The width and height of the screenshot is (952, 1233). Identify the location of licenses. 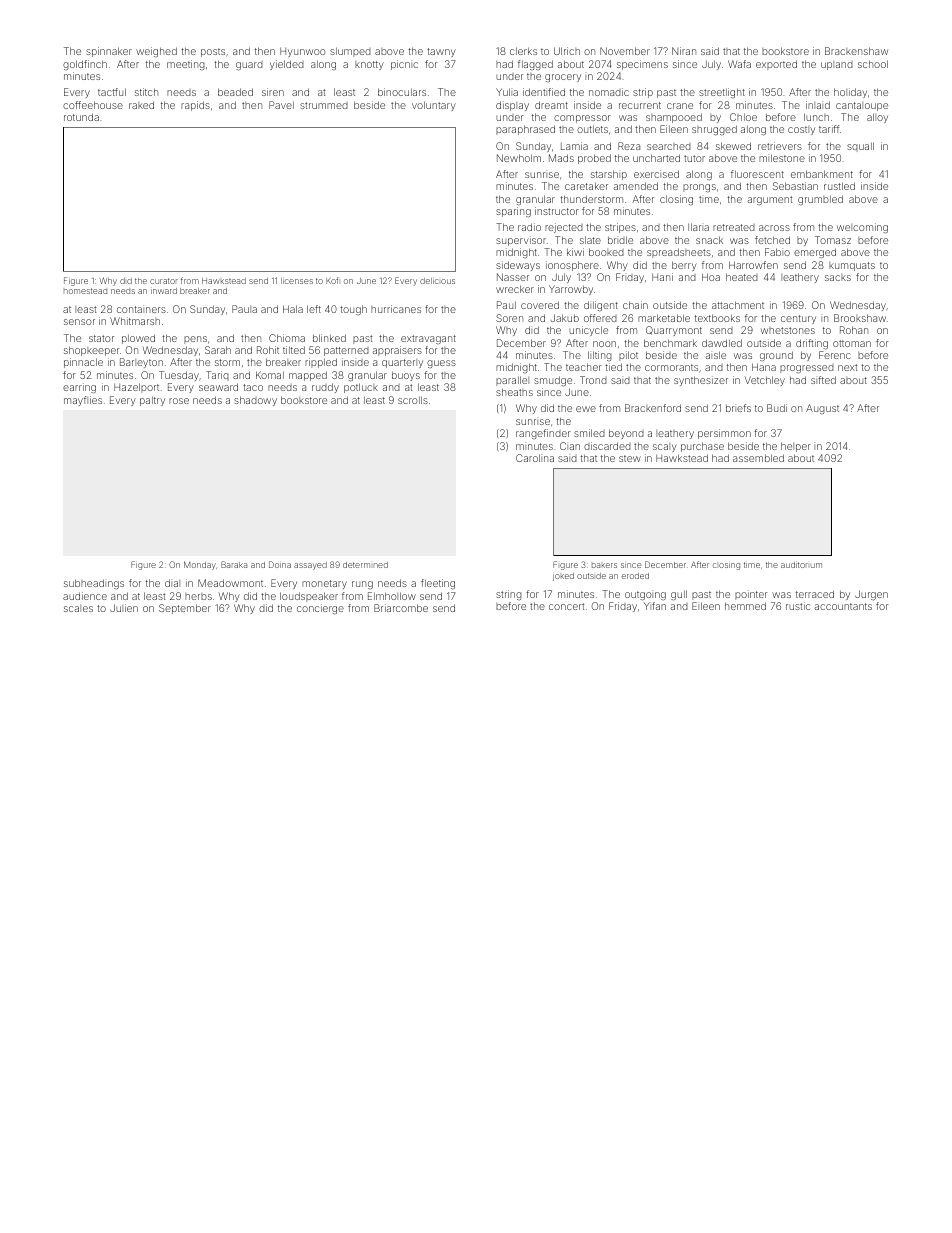
(297, 281).
